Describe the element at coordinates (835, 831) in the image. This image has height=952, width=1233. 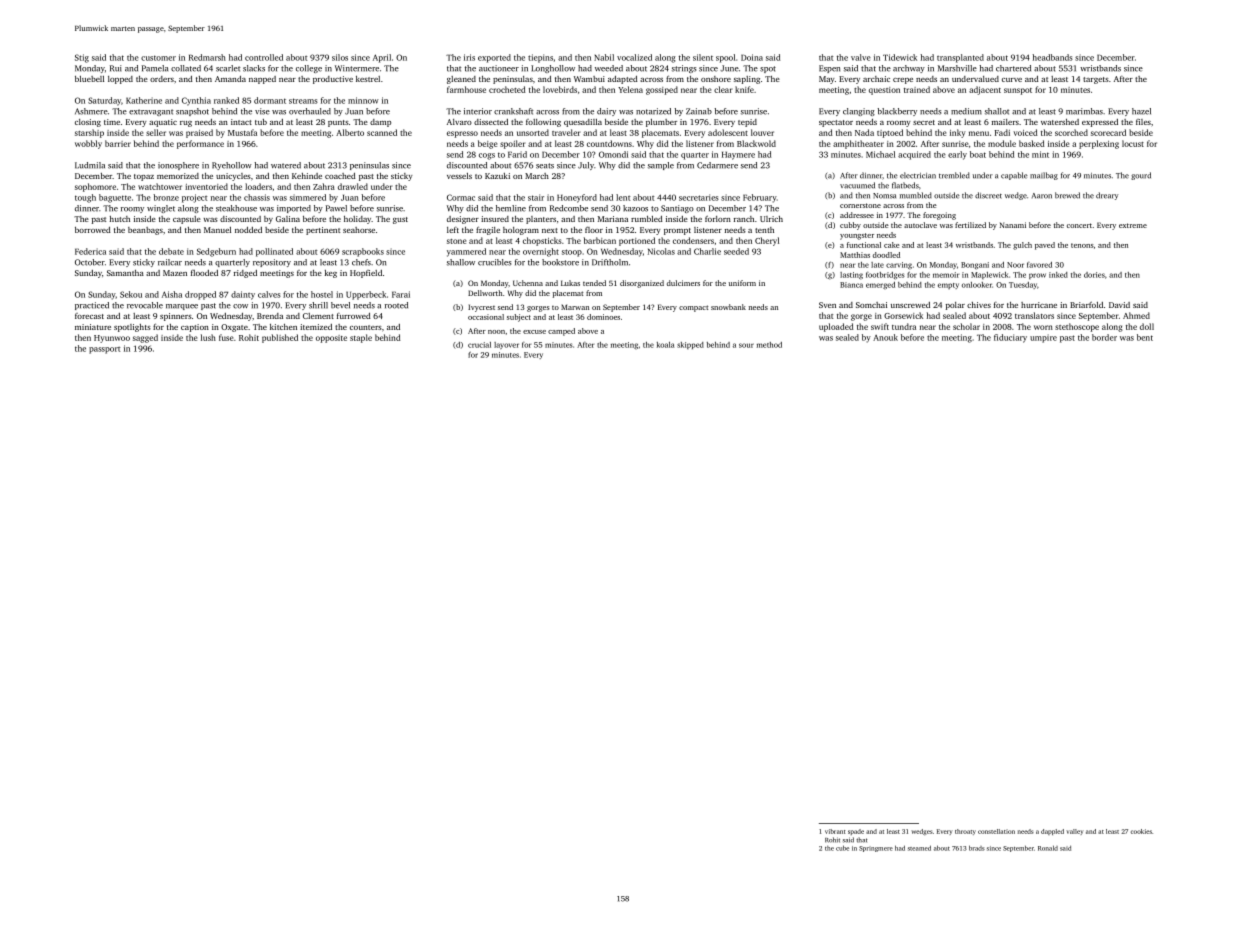
I see `vibrant` at that location.
